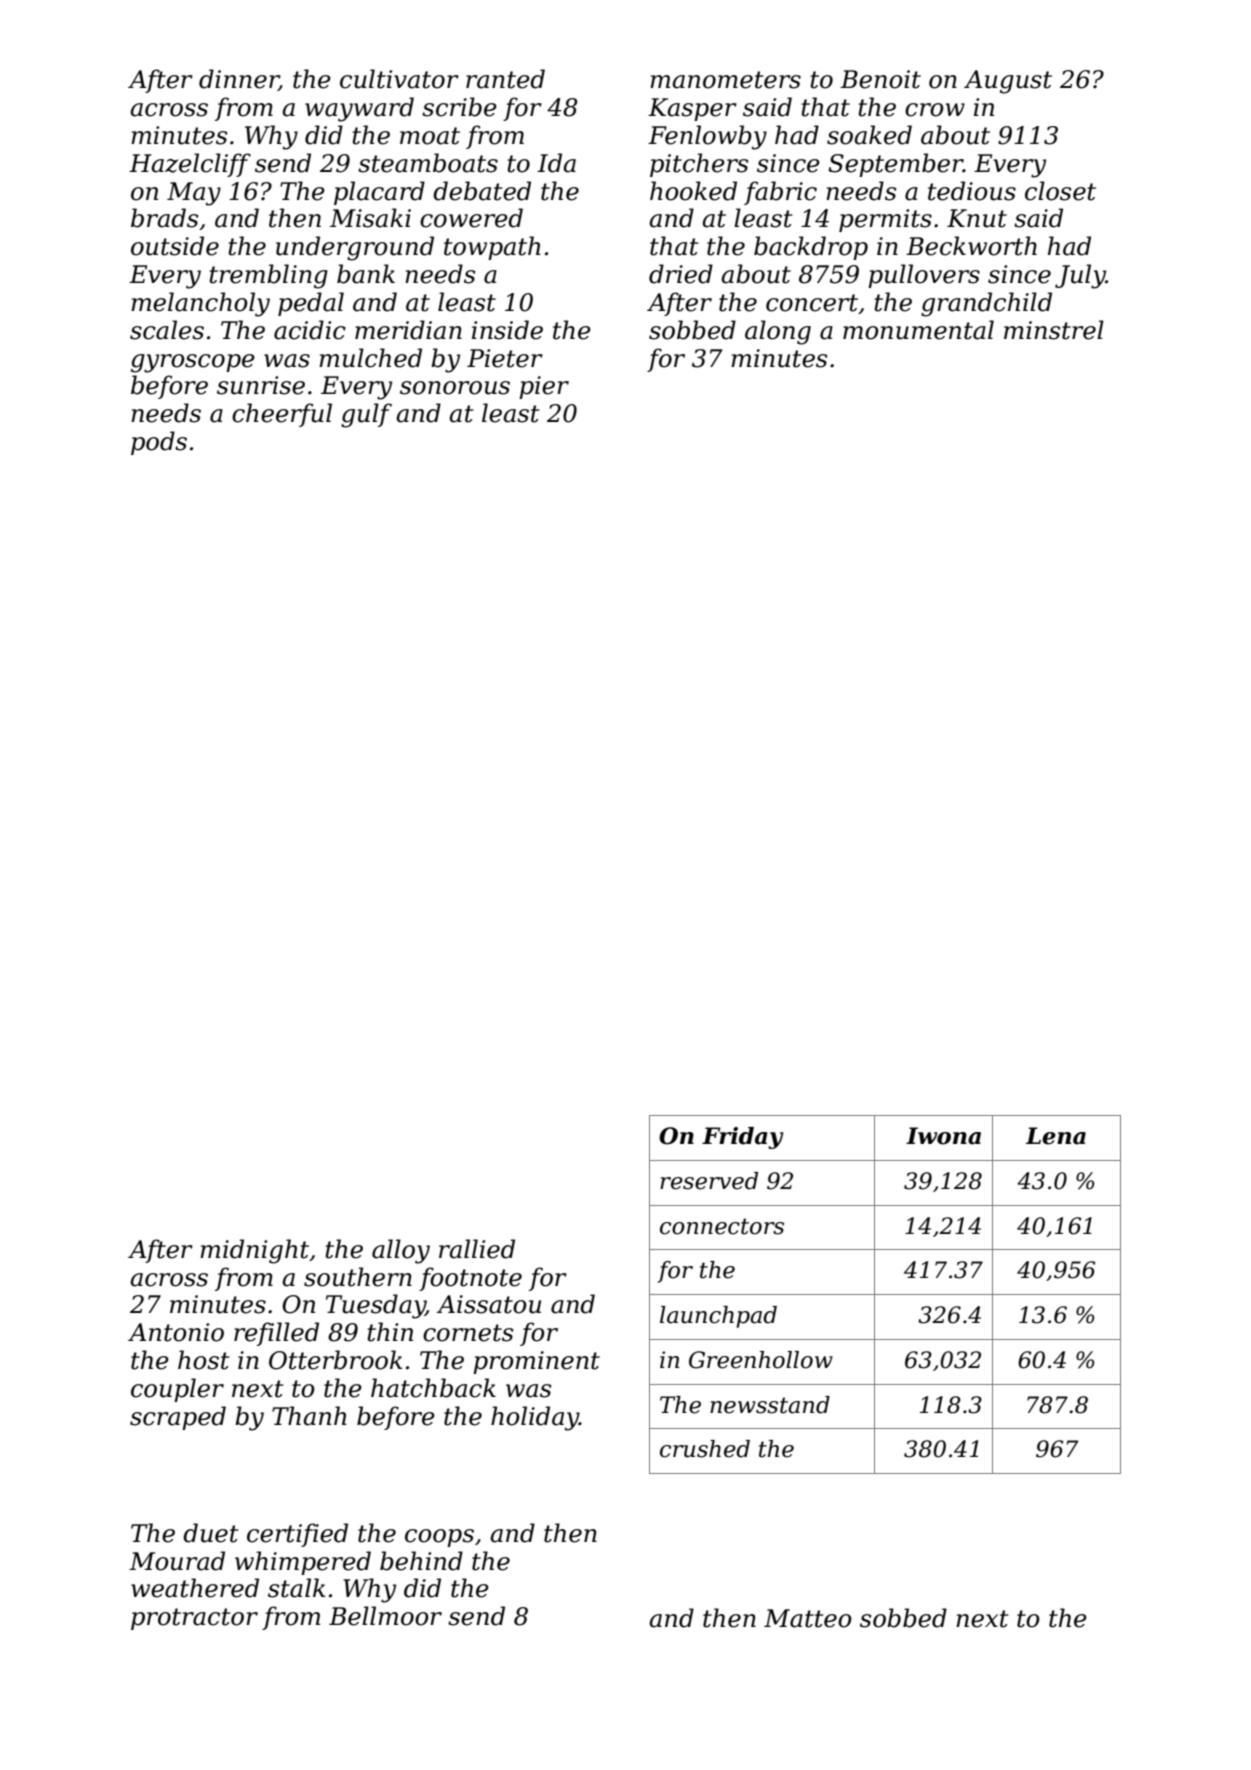 This document has height=1770, width=1251. Describe the element at coordinates (742, 1138) in the document. I see `Friday` at that location.
